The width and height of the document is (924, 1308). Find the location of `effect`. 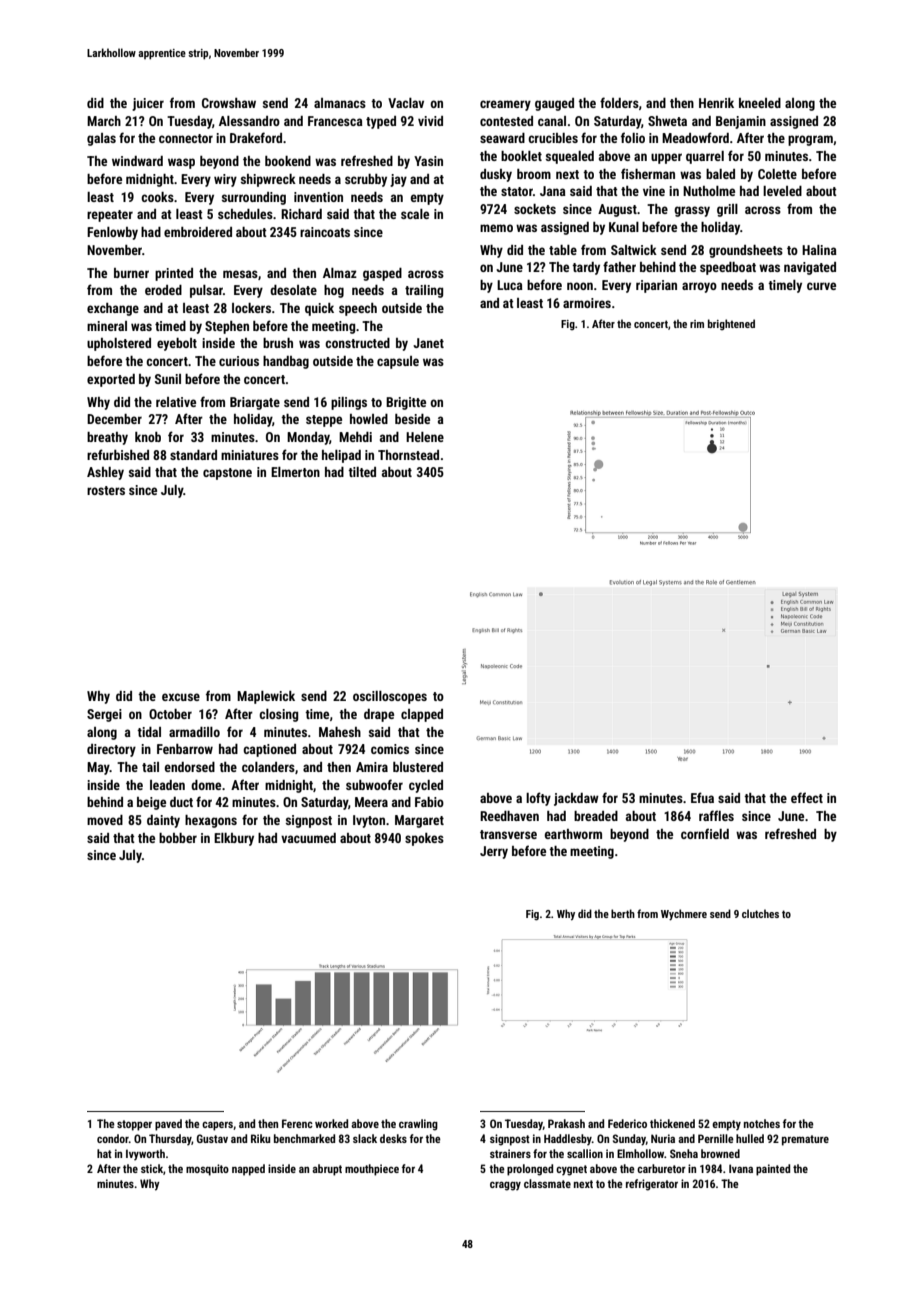

effect is located at coordinates (807, 797).
